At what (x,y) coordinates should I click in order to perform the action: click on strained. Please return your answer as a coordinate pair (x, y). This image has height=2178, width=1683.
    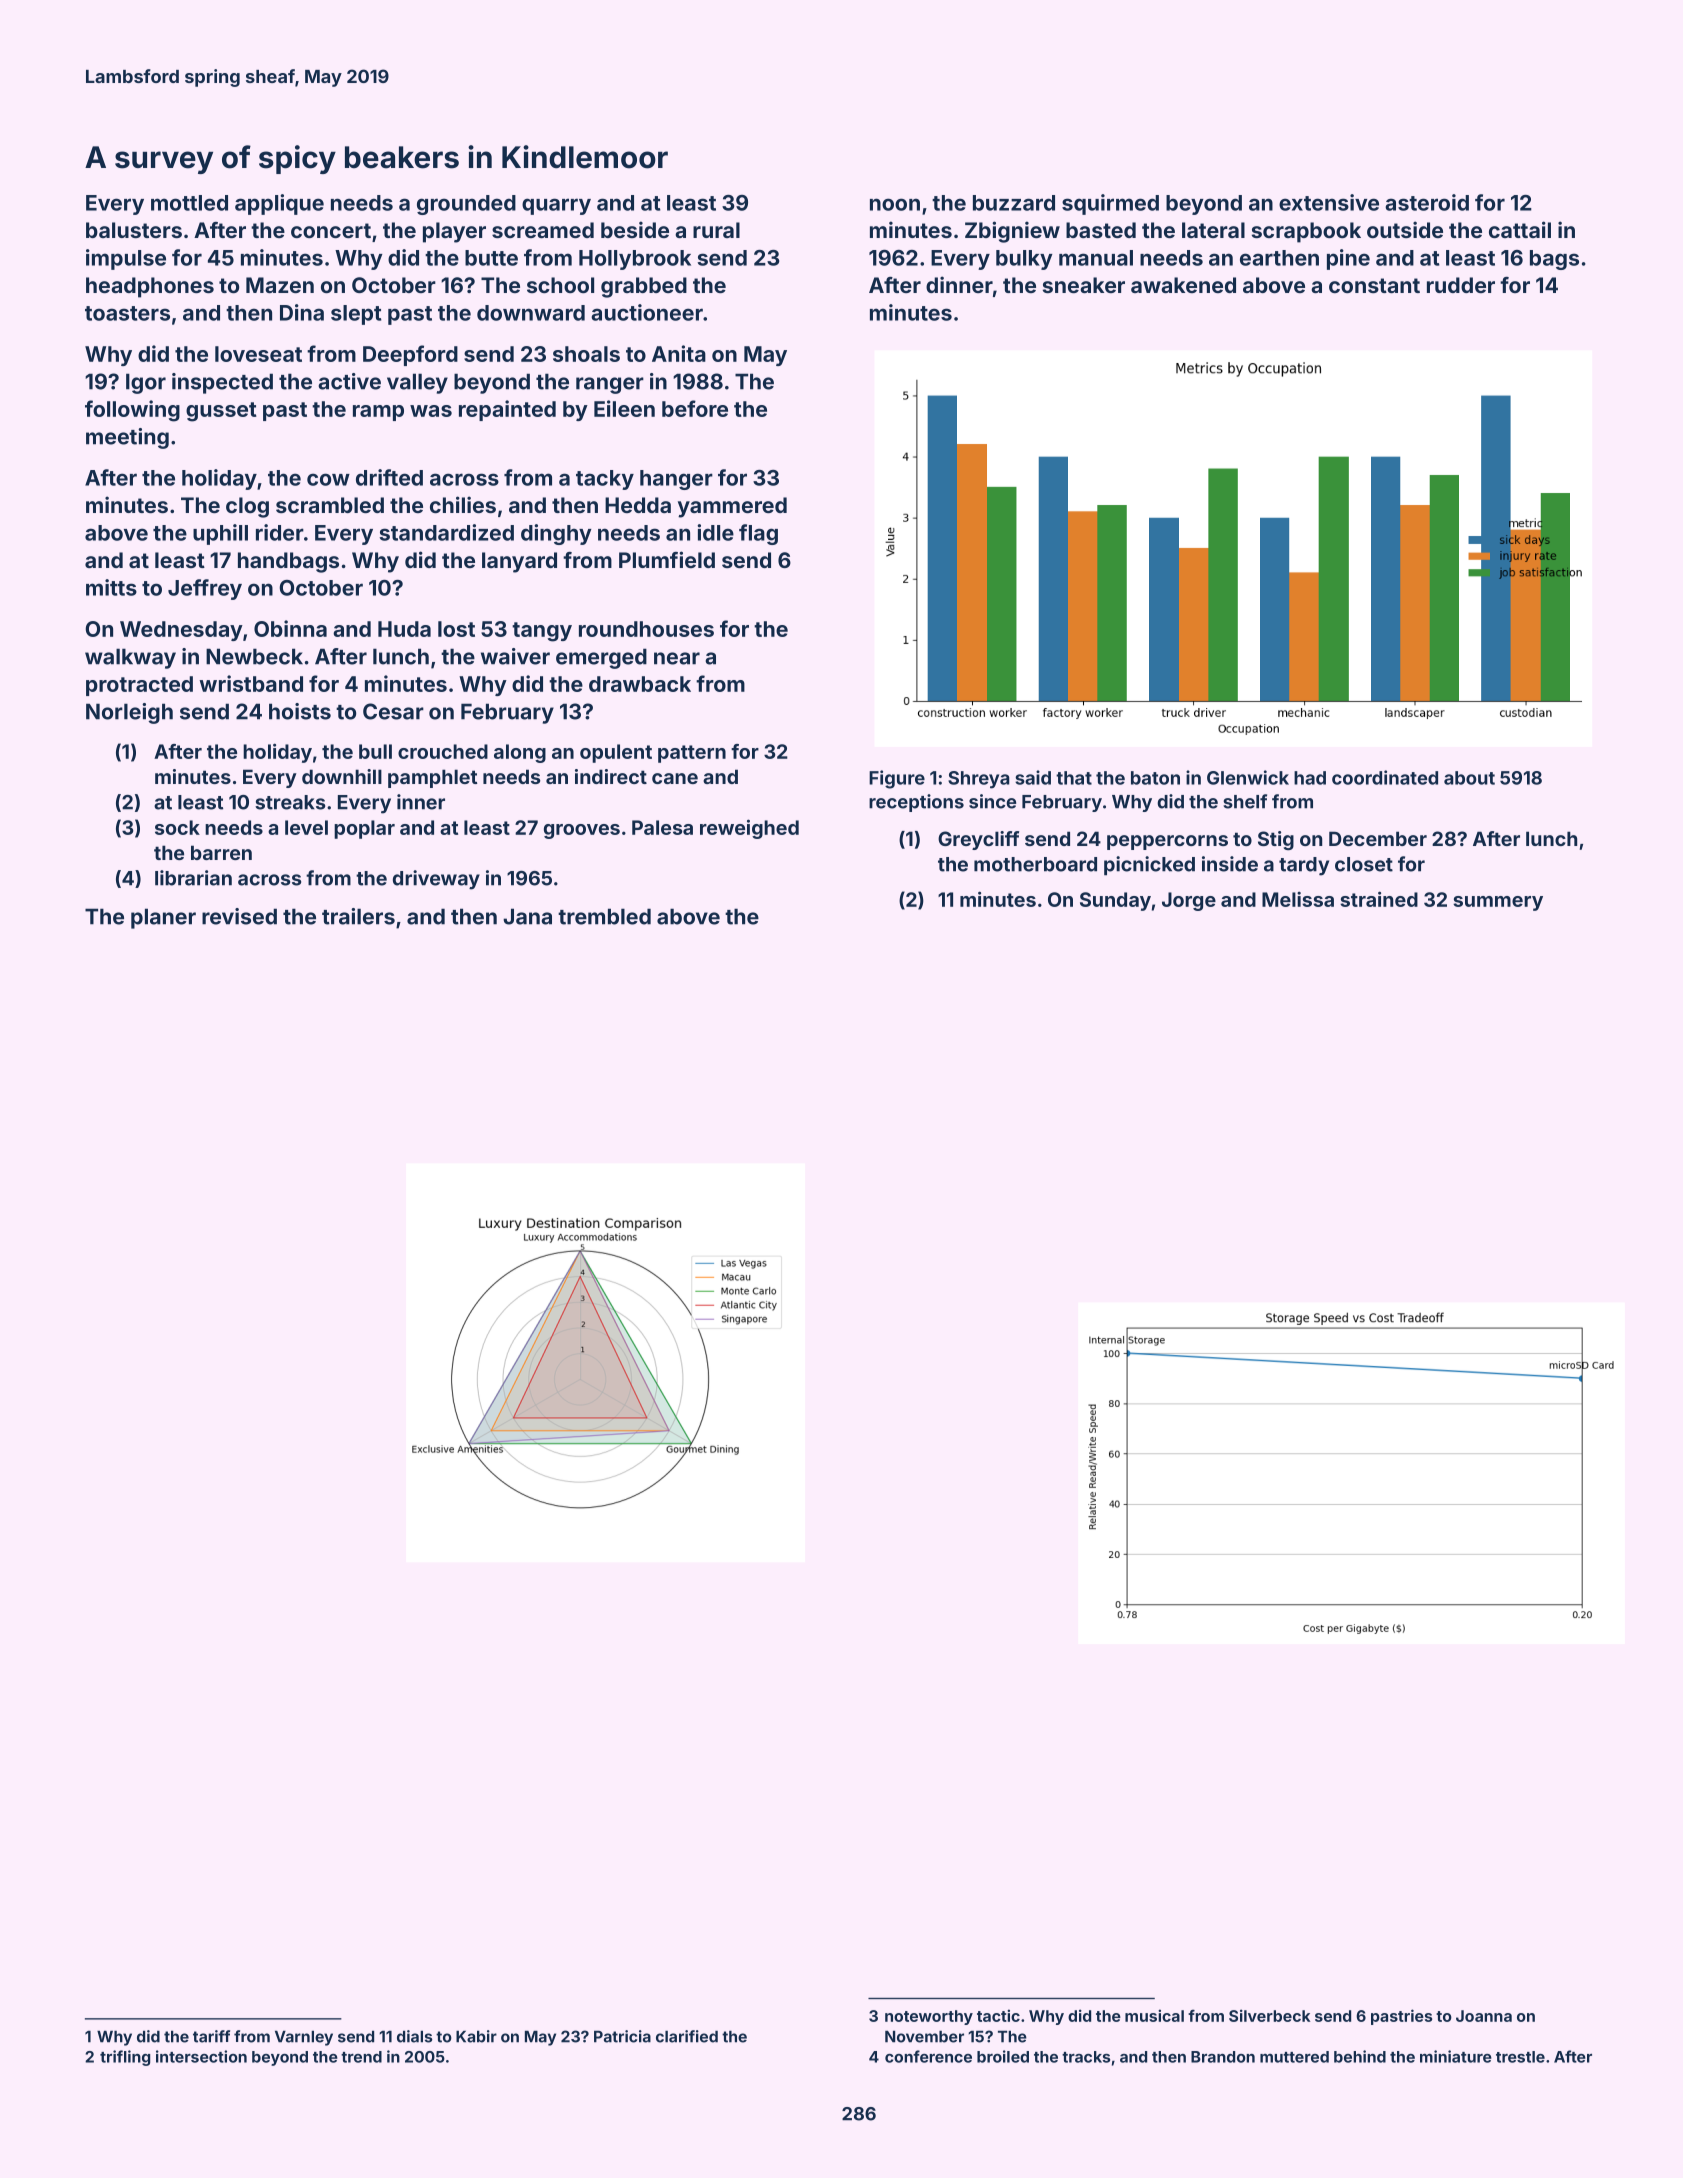
    Looking at the image, I should click on (1379, 899).
